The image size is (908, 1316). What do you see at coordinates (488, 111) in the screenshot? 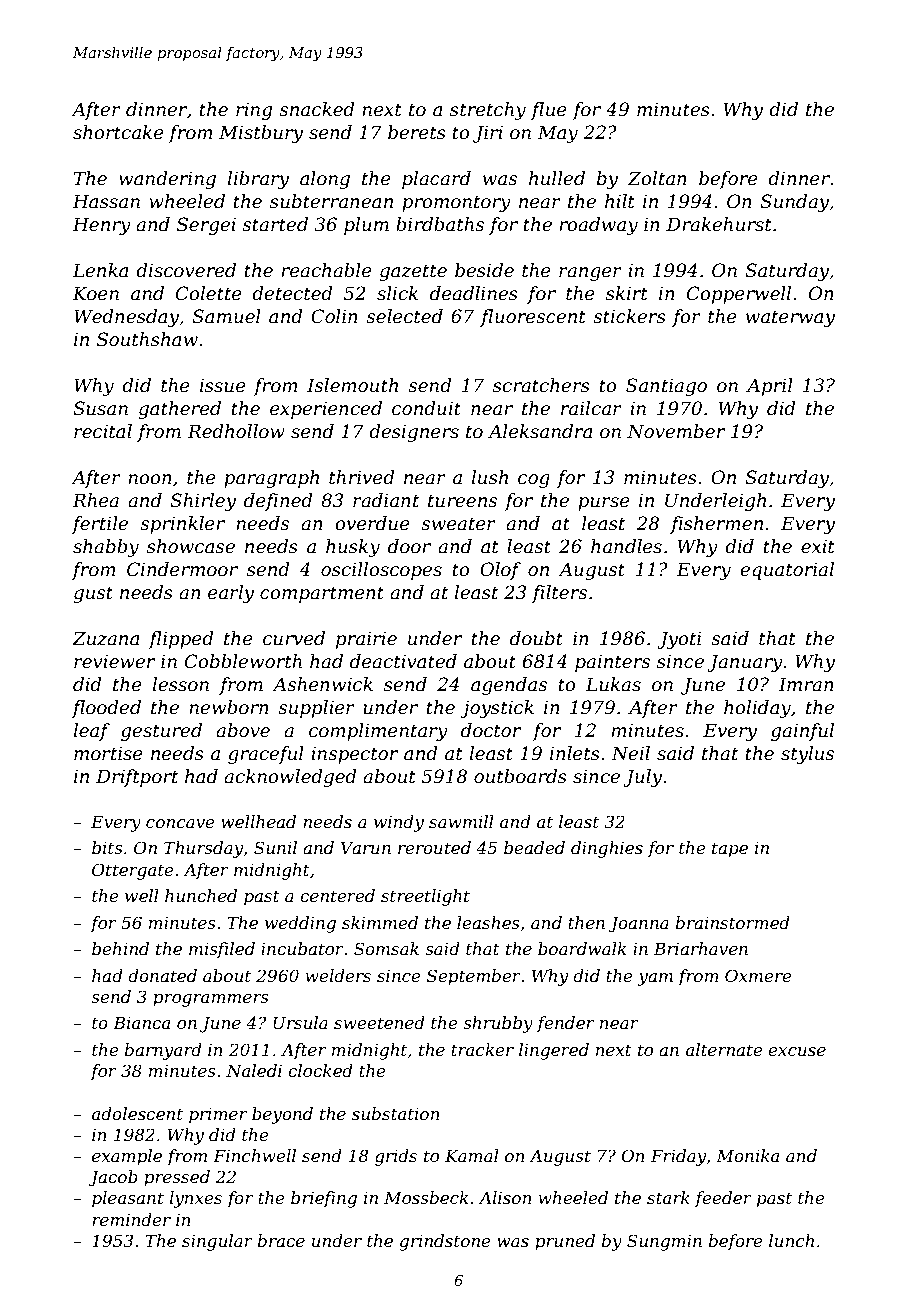
I see `stretchy` at bounding box center [488, 111].
